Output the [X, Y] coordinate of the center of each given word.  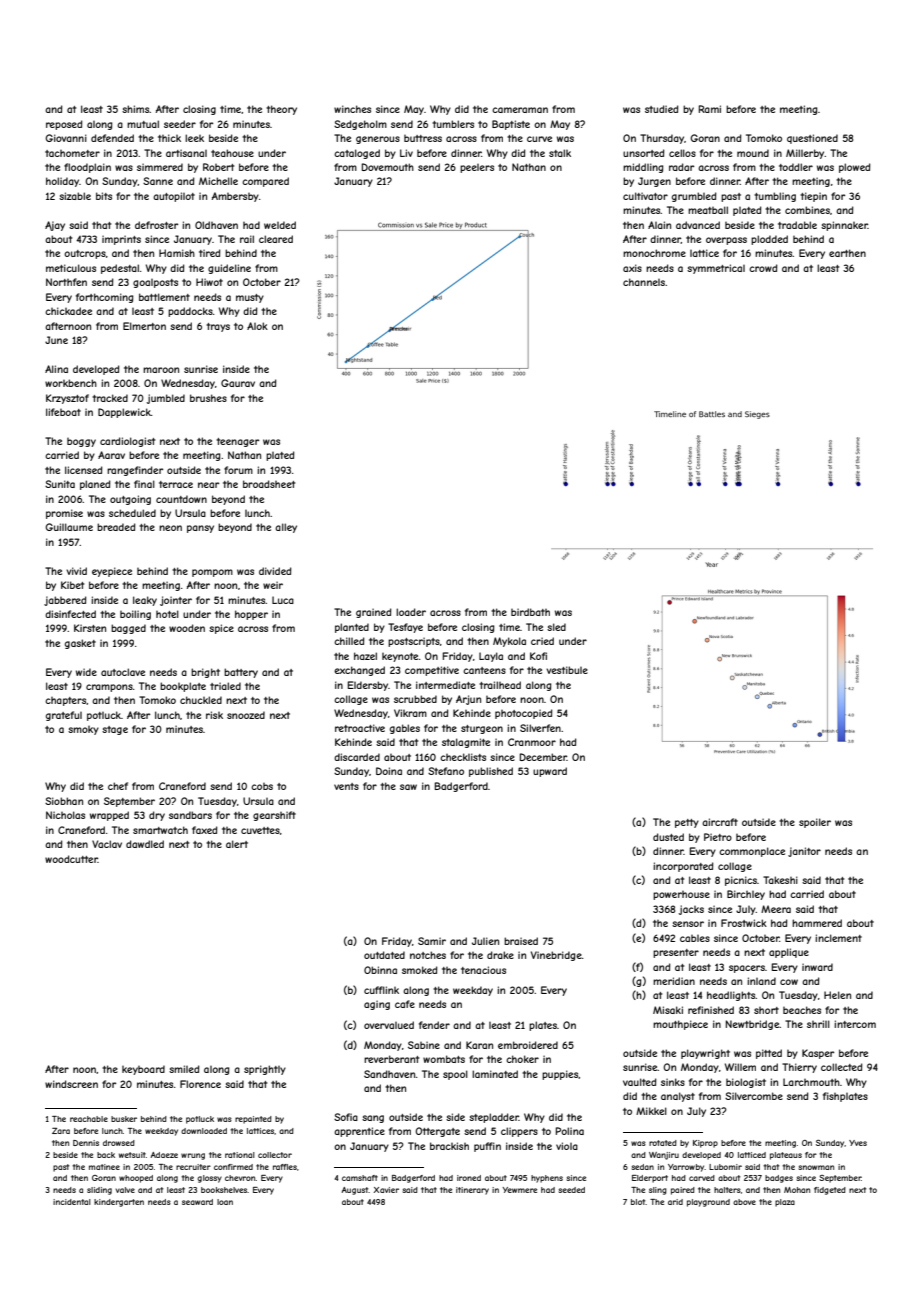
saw [408, 787]
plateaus [786, 1156]
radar [681, 167]
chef [118, 786]
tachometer [72, 153]
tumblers [453, 124]
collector [275, 1155]
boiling [135, 615]
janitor [804, 852]
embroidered [528, 1045]
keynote [400, 657]
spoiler [815, 823]
